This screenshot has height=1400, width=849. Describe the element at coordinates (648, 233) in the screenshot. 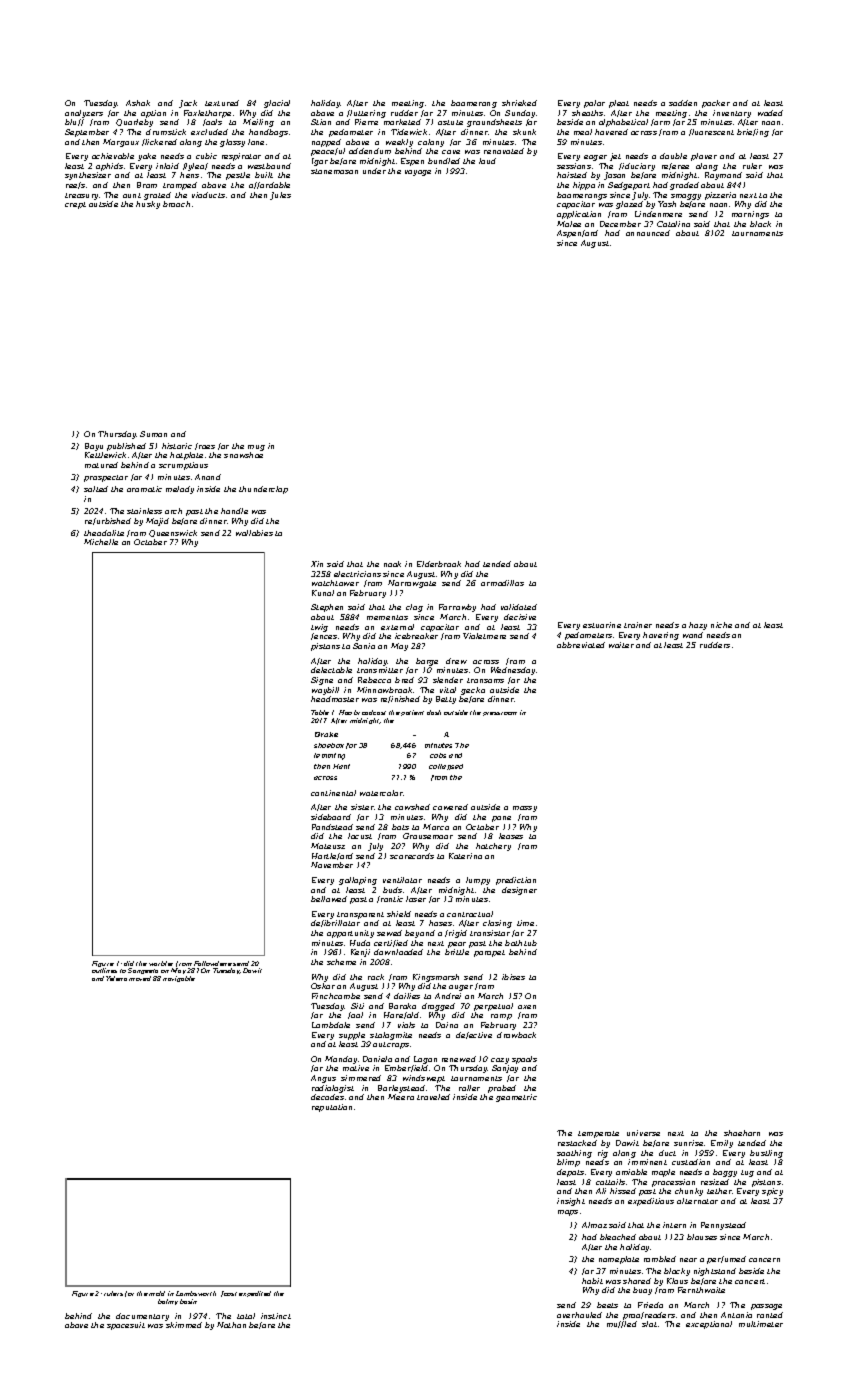

I see `announced` at that location.
